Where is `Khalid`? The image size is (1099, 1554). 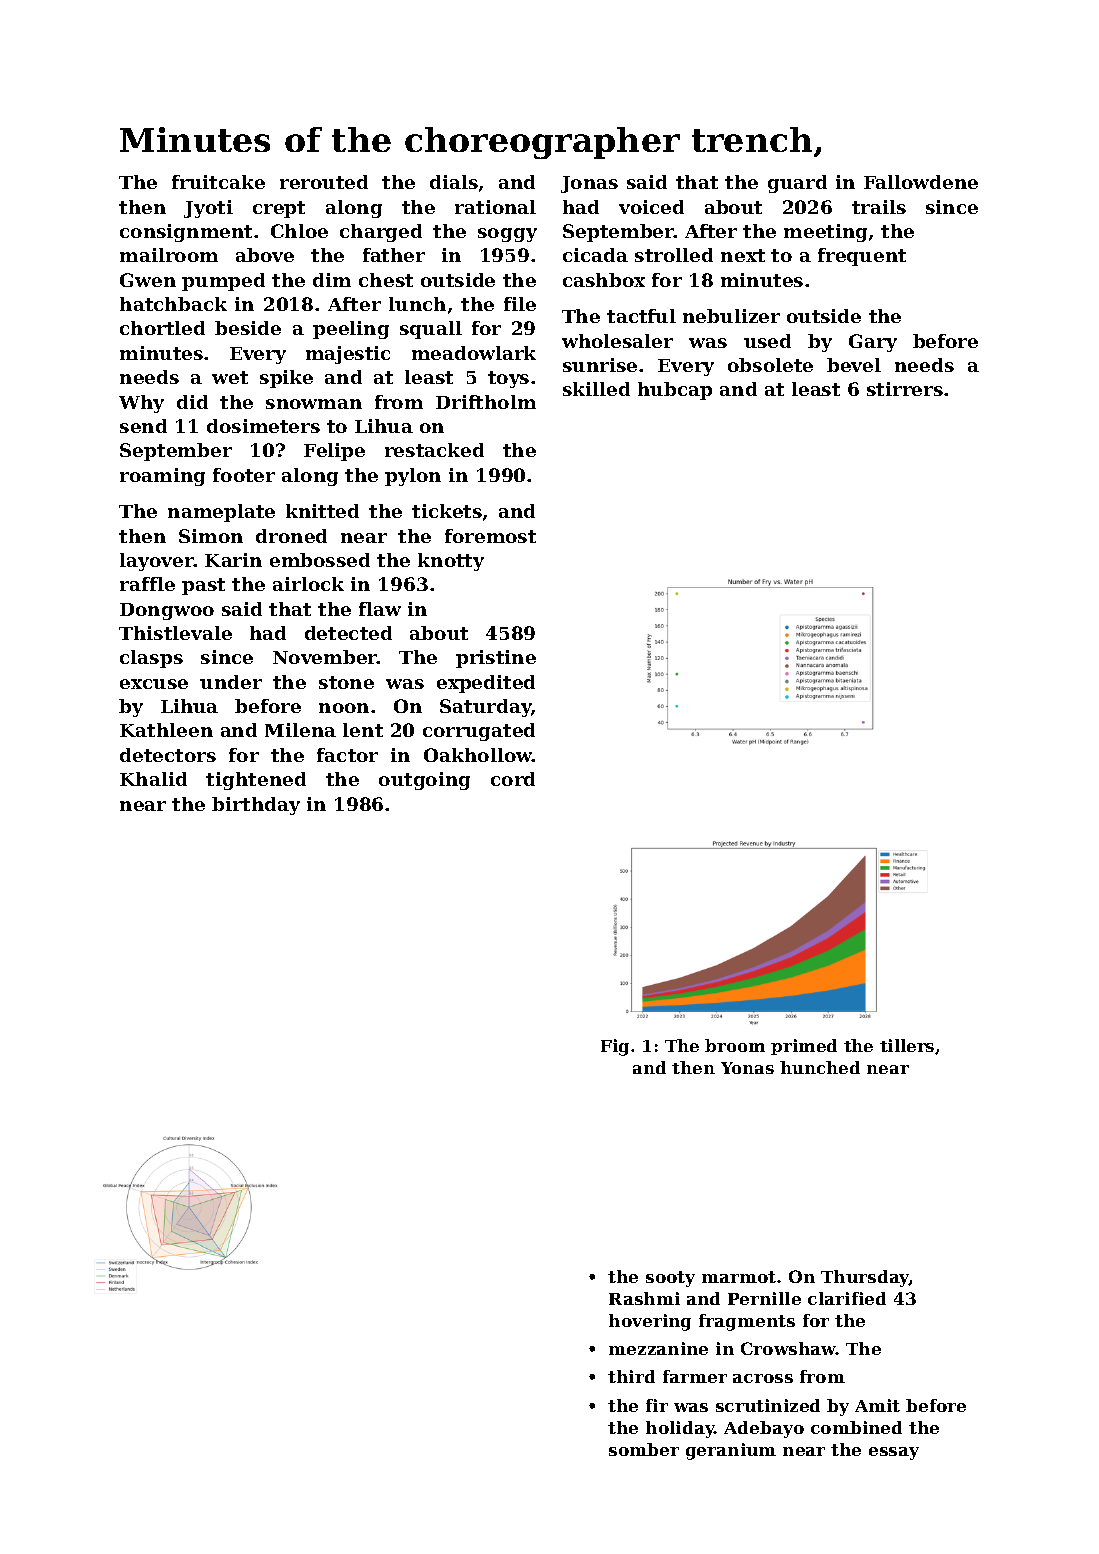
Khalid is located at coordinates (153, 779).
